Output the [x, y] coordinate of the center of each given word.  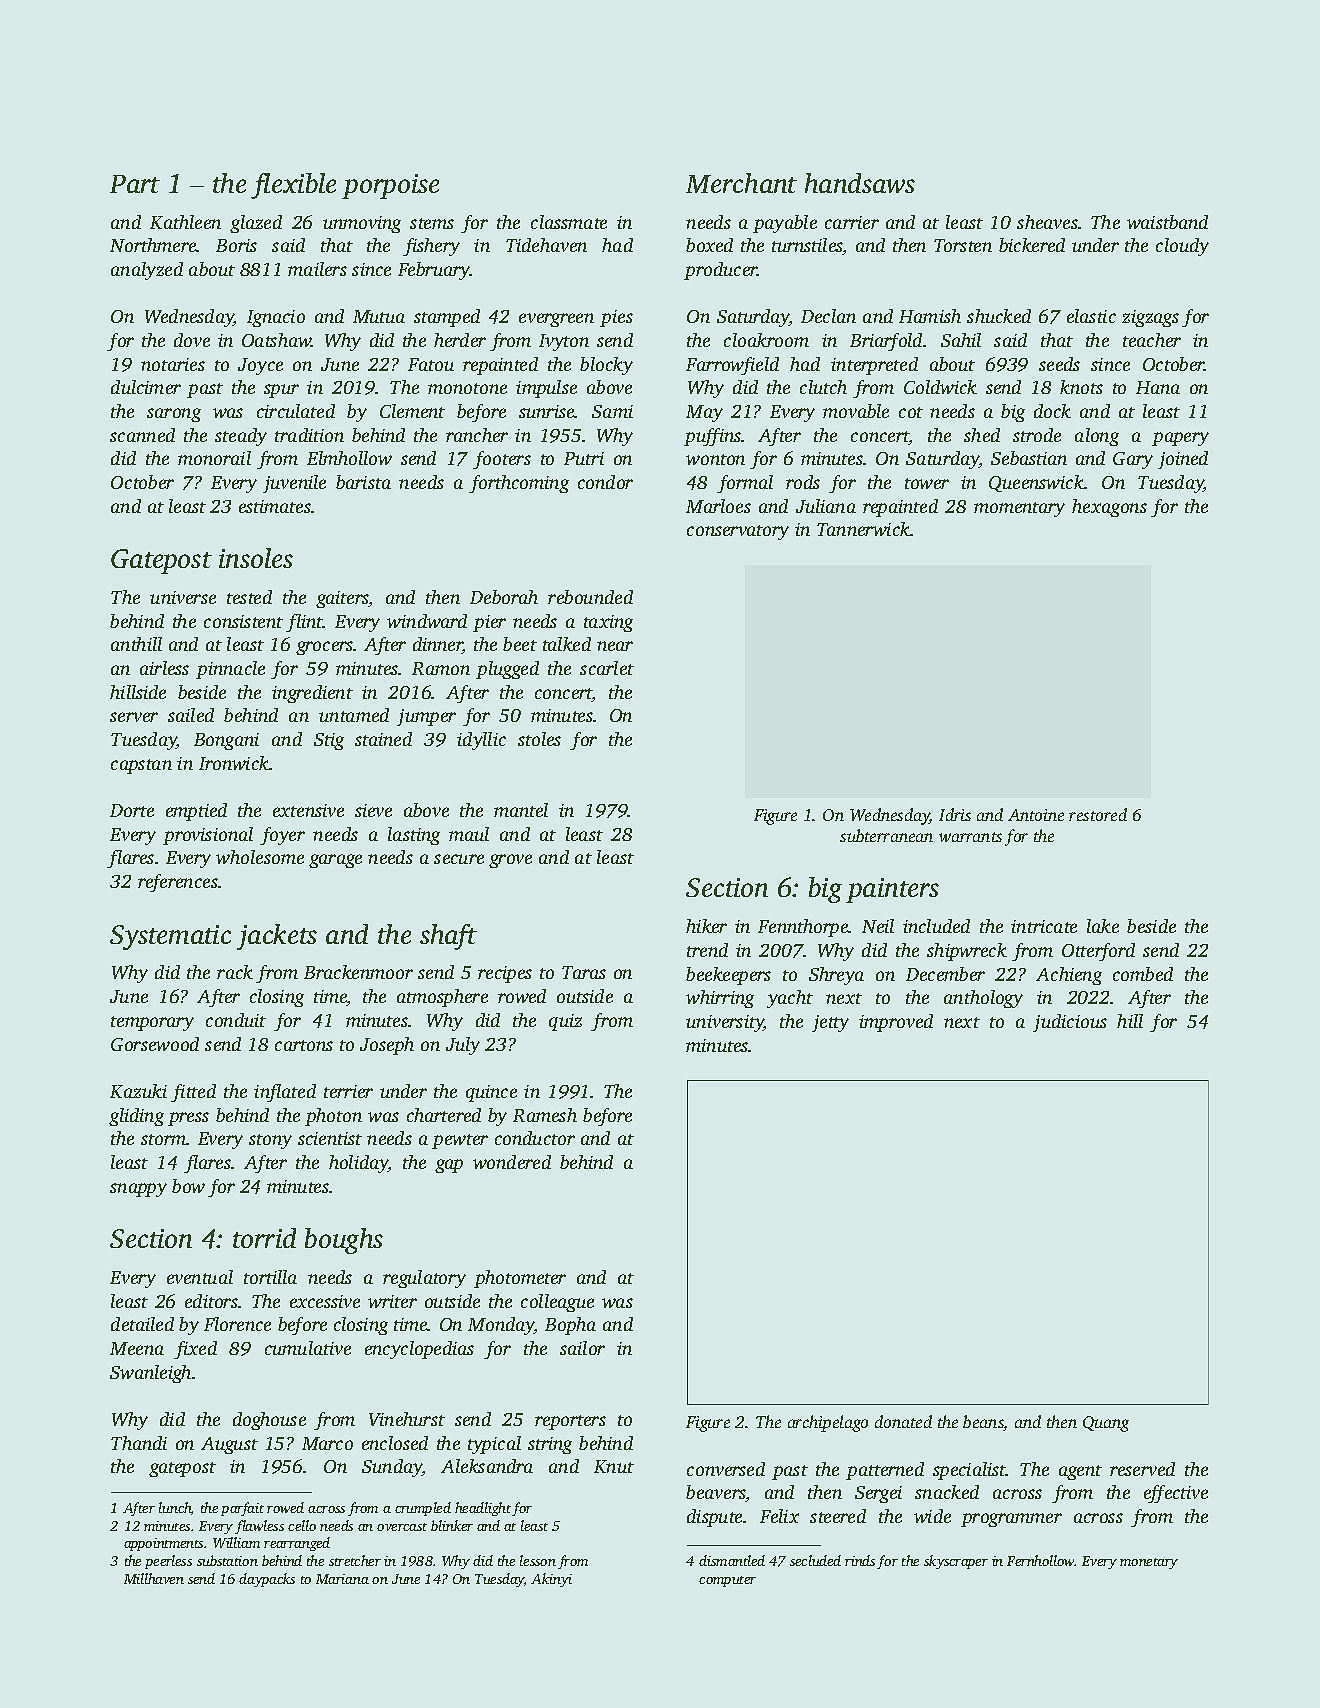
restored [1098, 814]
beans [983, 1423]
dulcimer [146, 387]
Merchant [741, 183]
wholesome [260, 857]
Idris [955, 814]
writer [392, 1301]
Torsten [963, 245]
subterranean [886, 835]
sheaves [1047, 222]
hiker [706, 926]
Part [135, 184]
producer [721, 271]
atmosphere [442, 998]
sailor [582, 1348]
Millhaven [154, 1578]
